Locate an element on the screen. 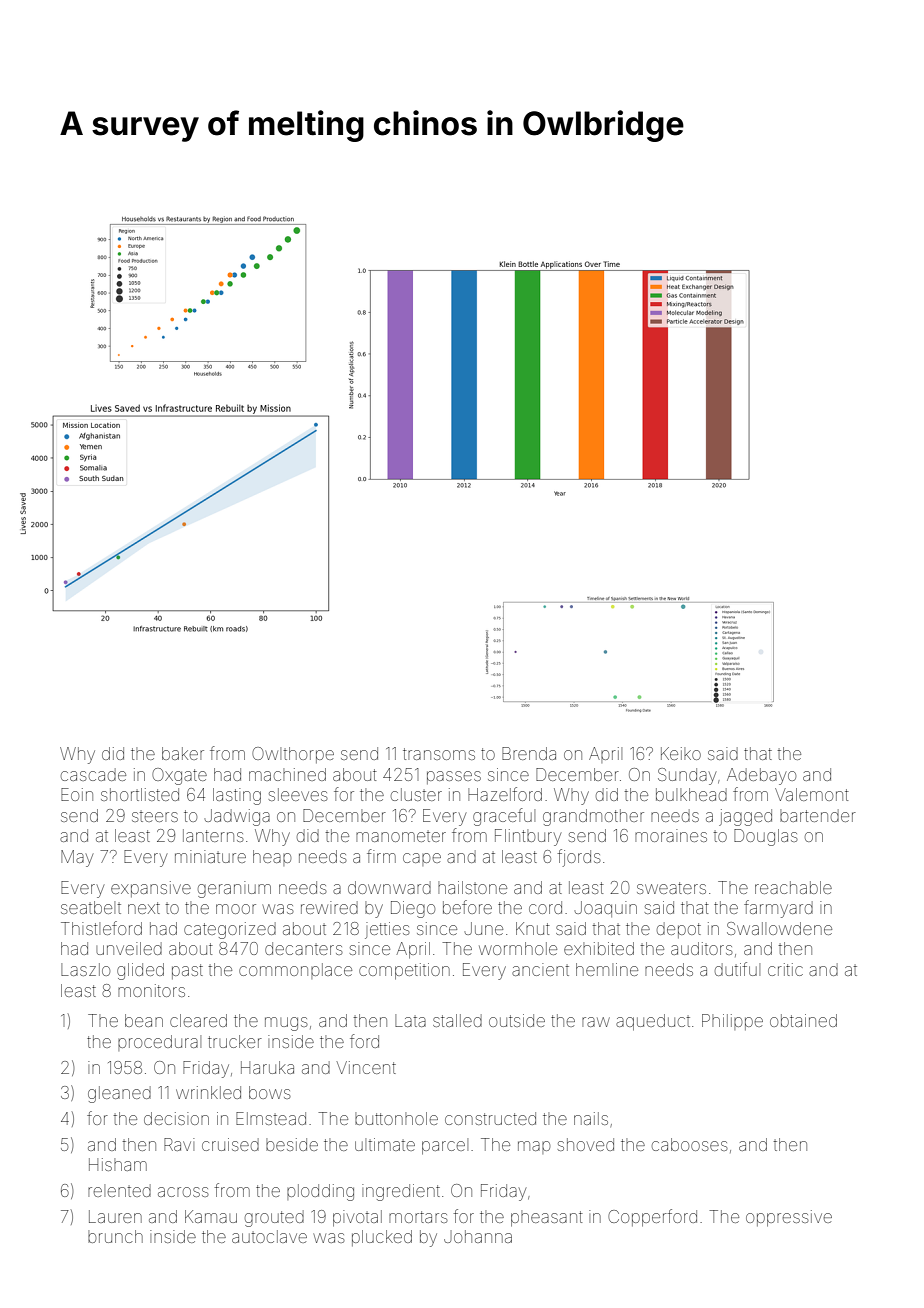  hailstone is located at coordinates (472, 887).
